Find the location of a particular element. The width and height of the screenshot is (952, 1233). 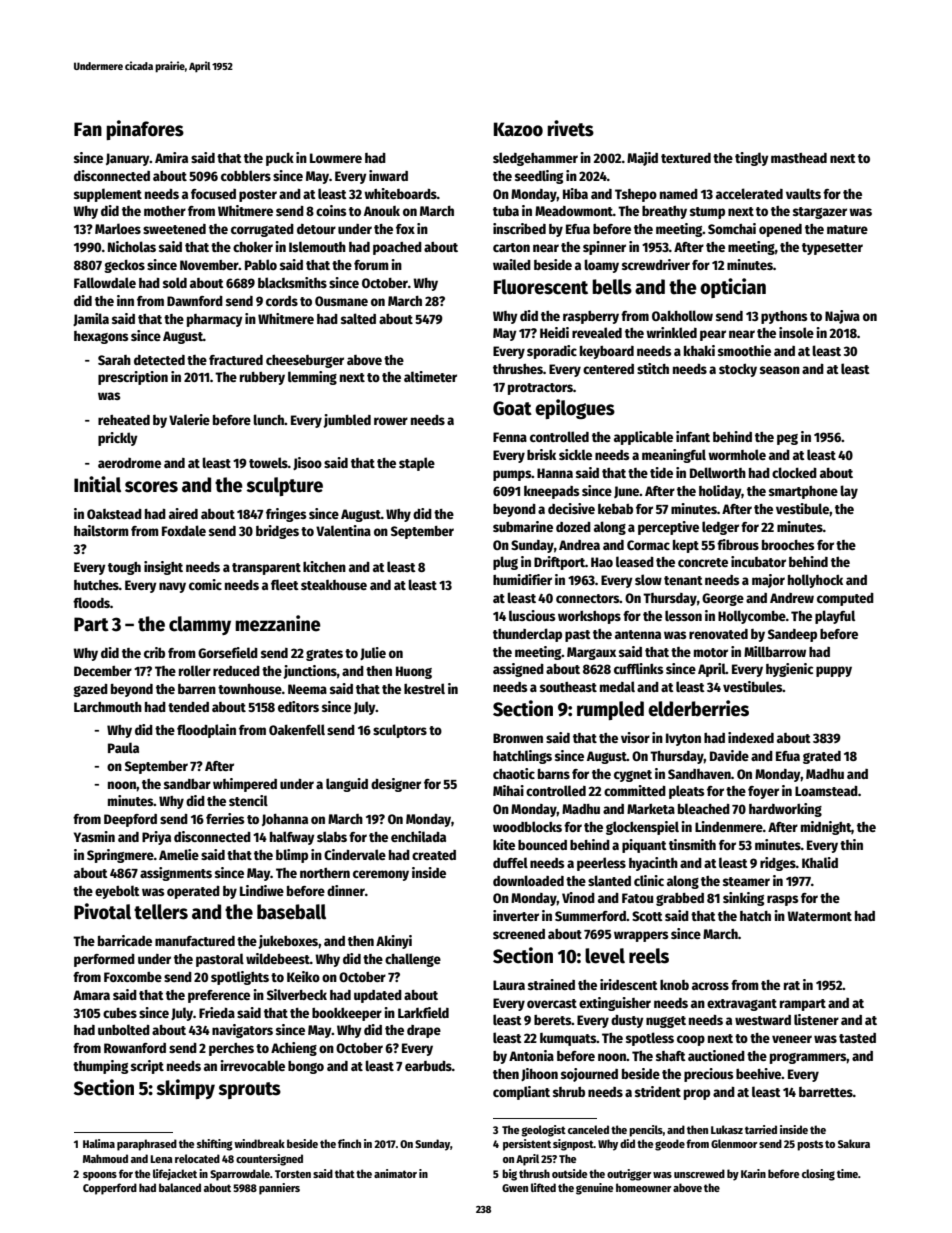

screened is located at coordinates (519, 934).
